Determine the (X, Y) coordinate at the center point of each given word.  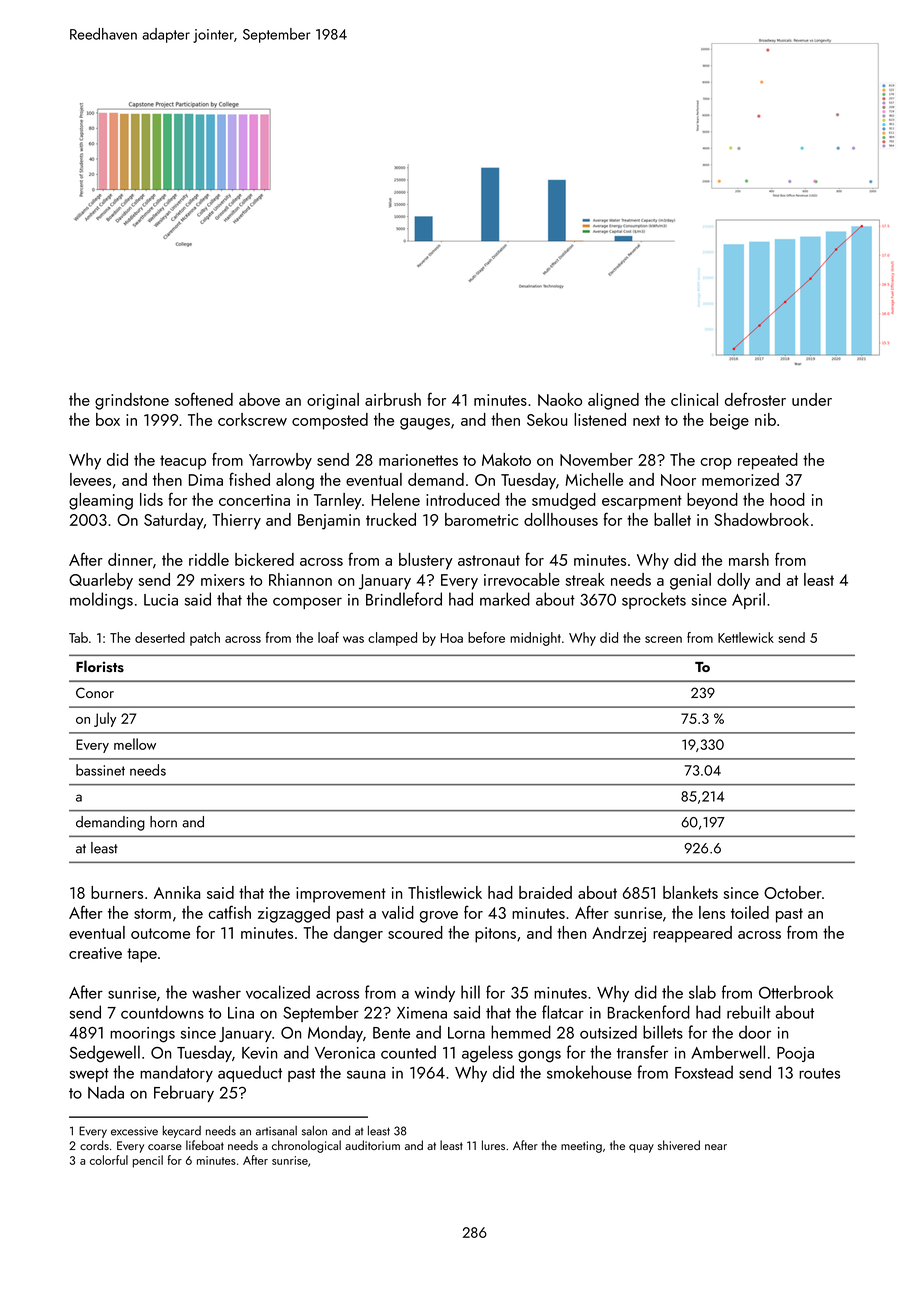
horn (163, 822)
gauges (425, 424)
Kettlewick (746, 637)
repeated (768, 461)
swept (89, 1075)
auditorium (372, 1145)
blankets (690, 892)
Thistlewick (445, 892)
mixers (223, 580)
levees (90, 479)
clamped (392, 639)
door (755, 1032)
